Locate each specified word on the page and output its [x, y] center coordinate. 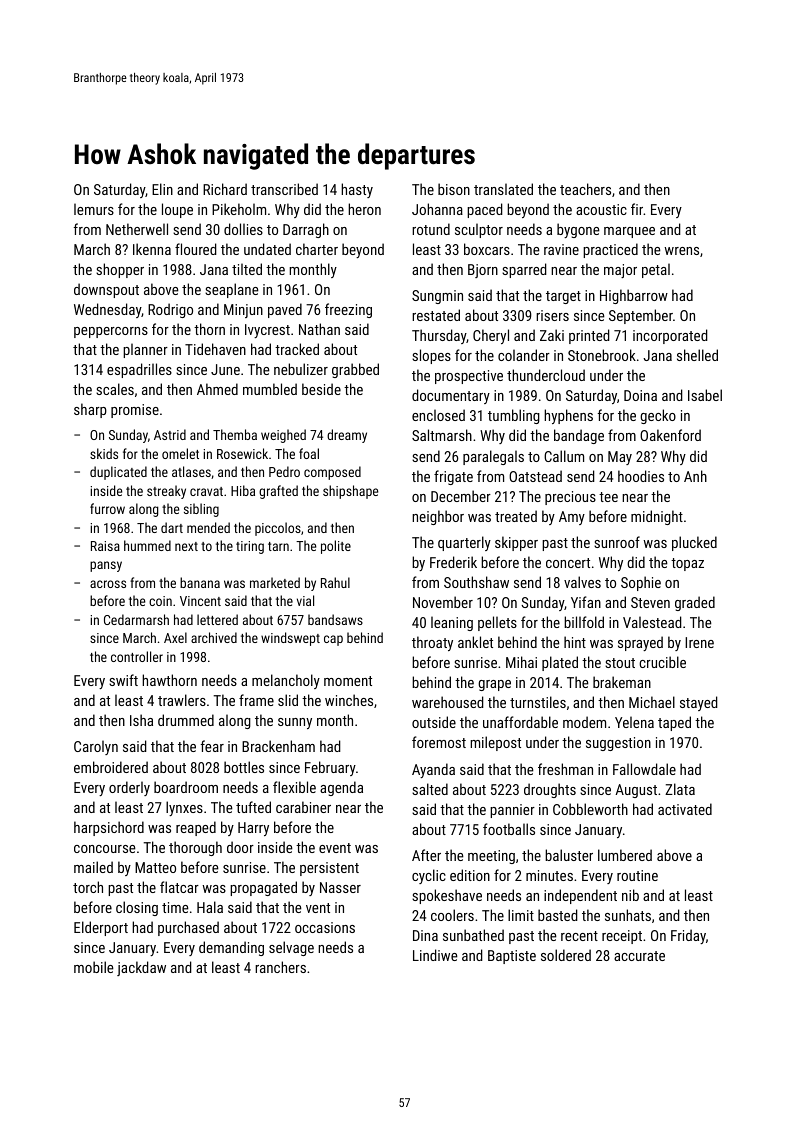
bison [454, 189]
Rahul [335, 582]
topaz [687, 564]
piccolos [278, 529]
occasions [325, 927]
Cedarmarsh [136, 619]
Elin [162, 189]
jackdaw [141, 968]
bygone [578, 230]
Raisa [105, 546]
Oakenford [670, 435]
